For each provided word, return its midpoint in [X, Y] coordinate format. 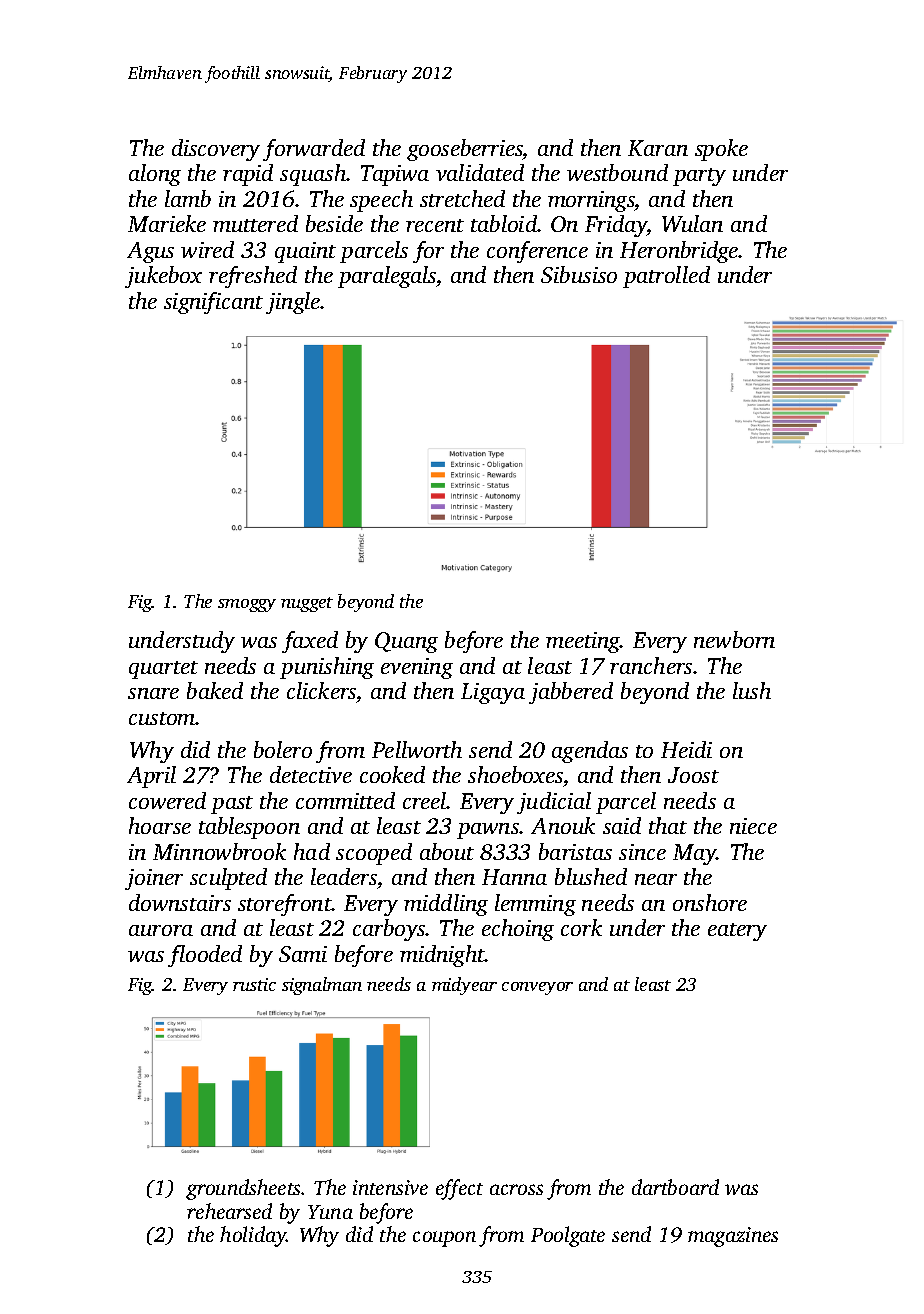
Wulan [692, 223]
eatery [737, 932]
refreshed [253, 277]
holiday [253, 1236]
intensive [390, 1187]
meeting [583, 642]
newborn [734, 639]
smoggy [247, 605]
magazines [733, 1237]
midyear [464, 986]
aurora [161, 930]
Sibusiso [579, 274]
